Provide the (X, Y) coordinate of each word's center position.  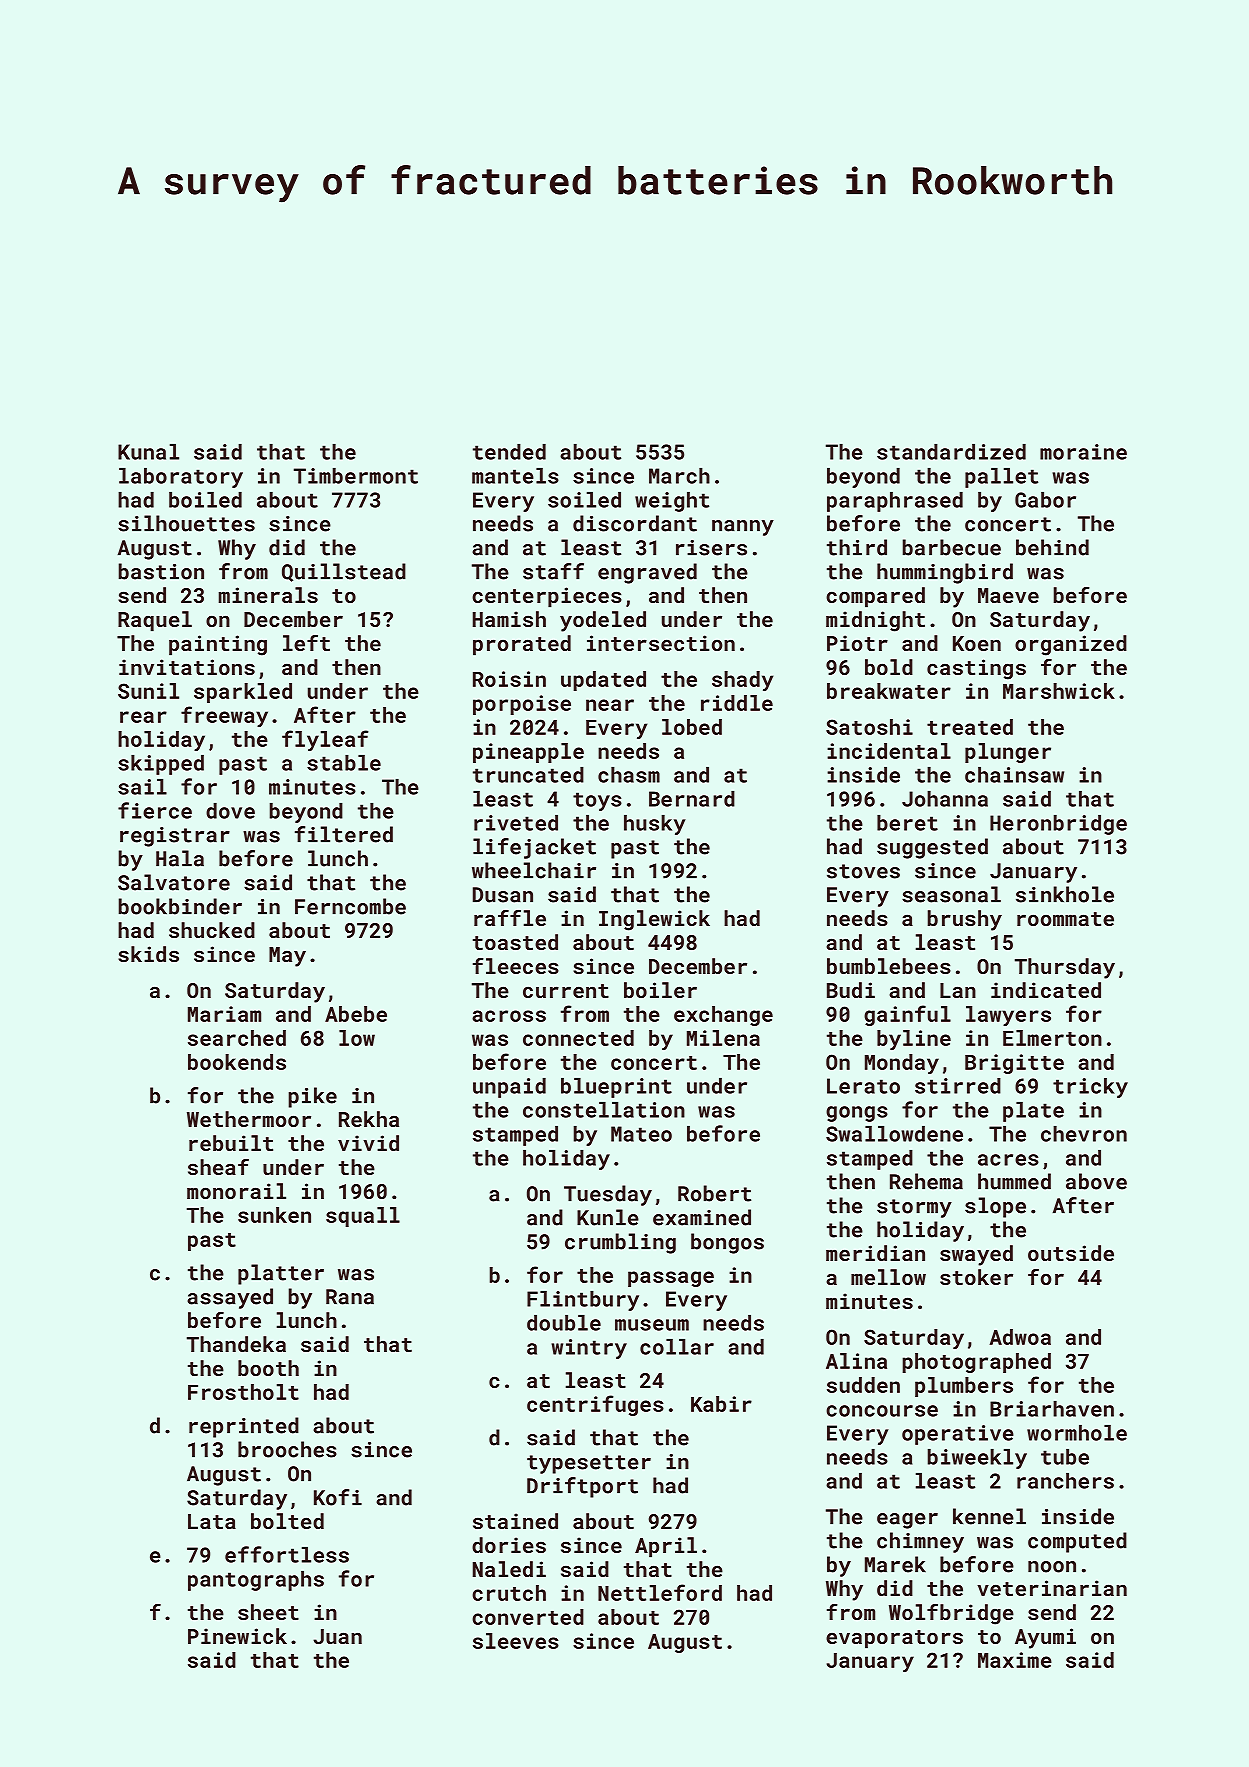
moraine (1083, 452)
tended (509, 452)
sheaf (218, 1167)
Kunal (148, 452)
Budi (851, 990)
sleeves (516, 1641)
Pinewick (237, 1636)
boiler (660, 990)
